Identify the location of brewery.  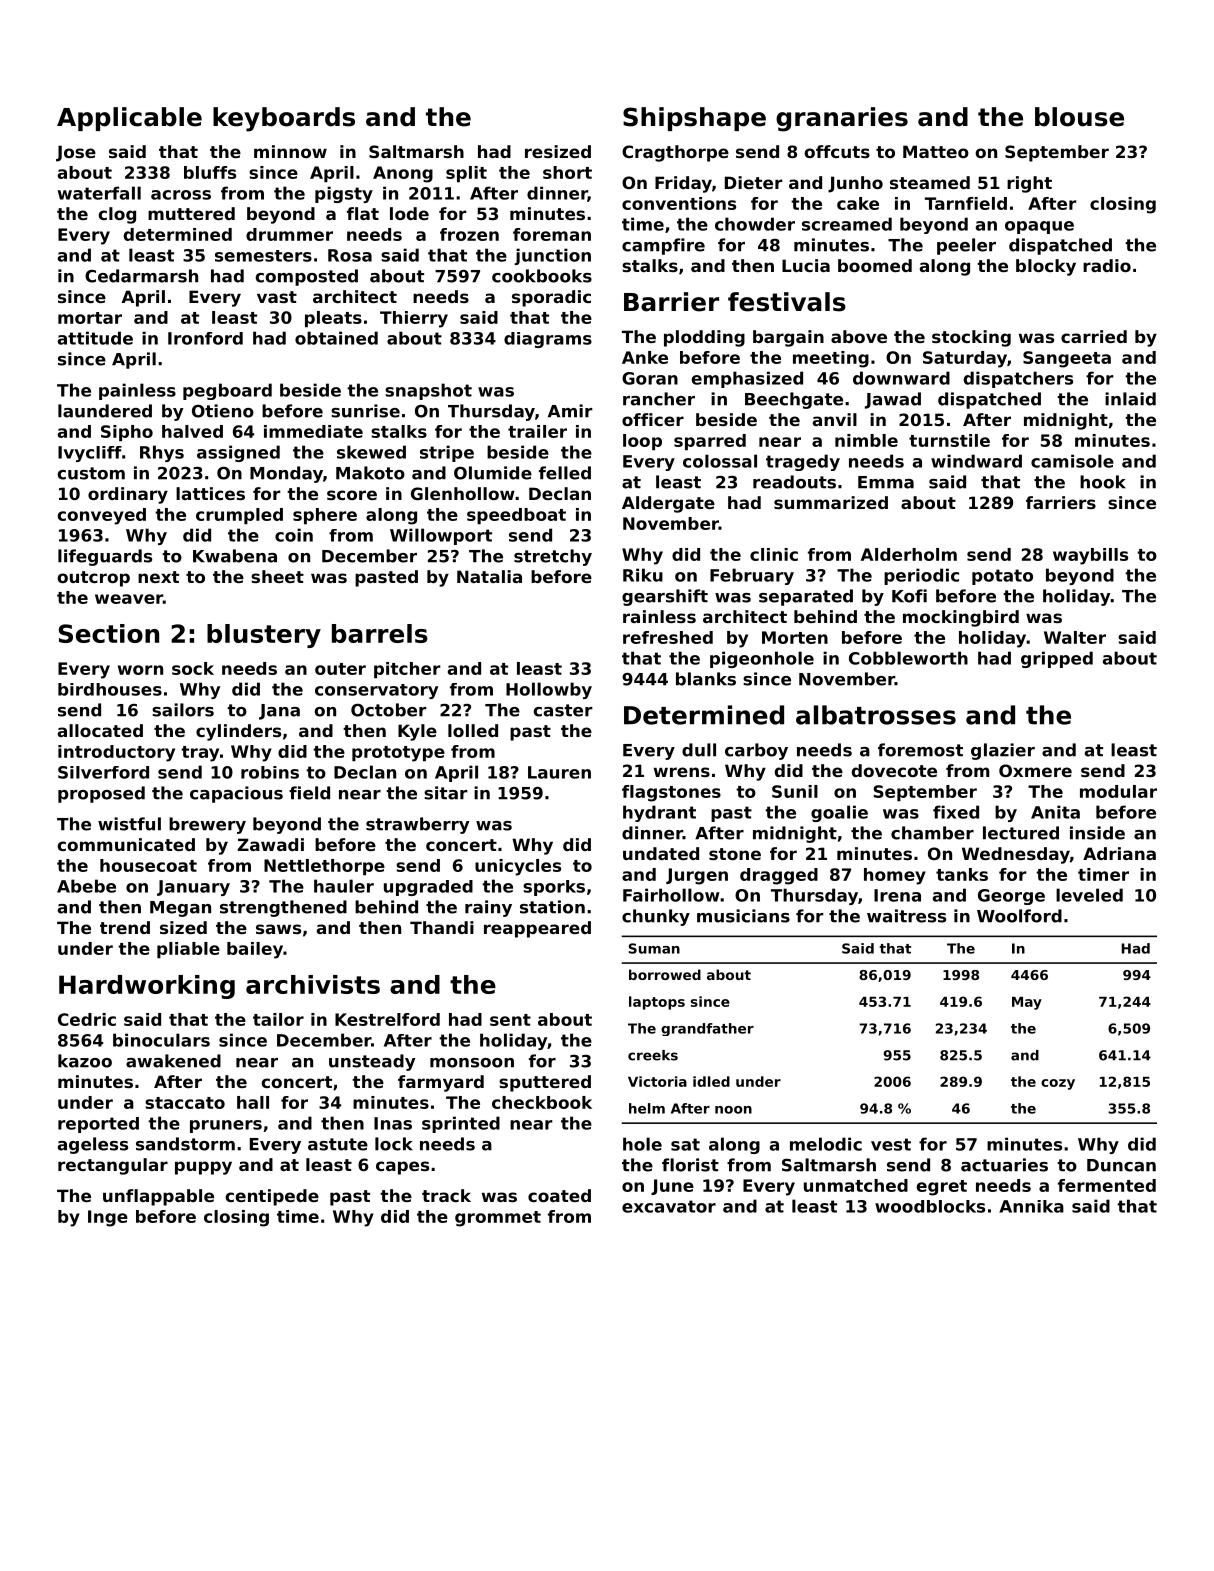
(207, 825).
